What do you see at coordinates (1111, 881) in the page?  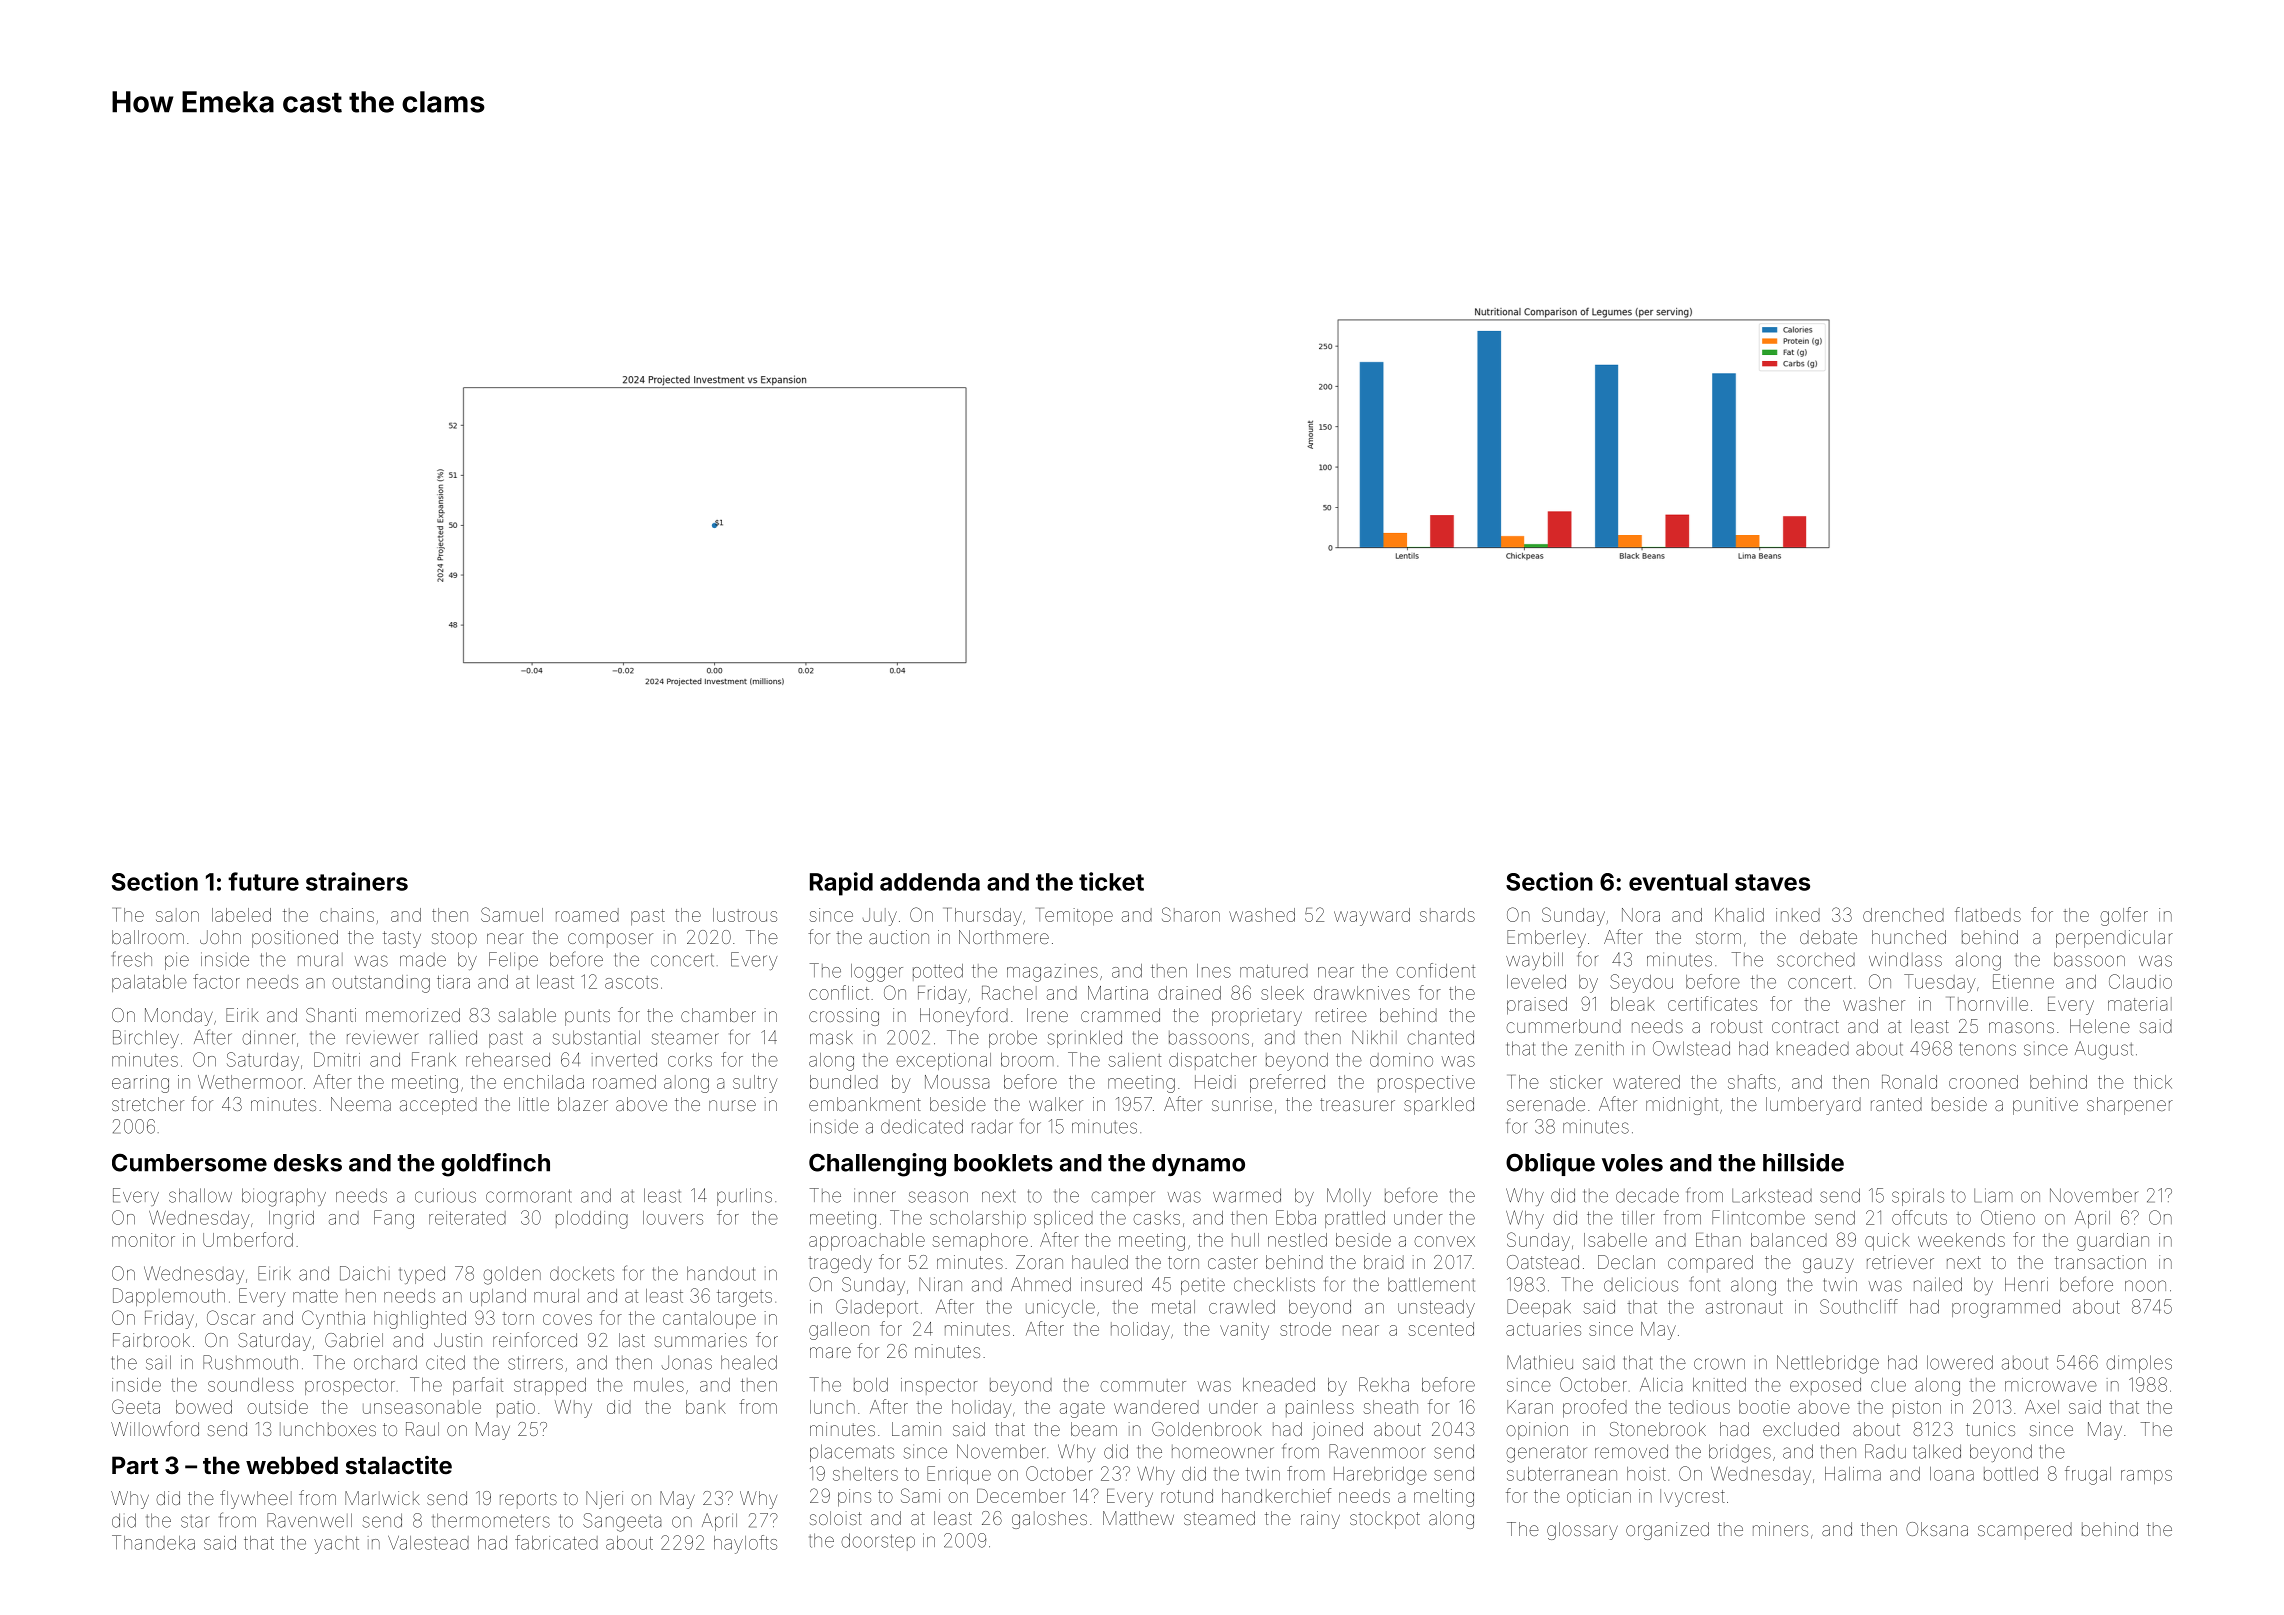 I see `ticket` at bounding box center [1111, 881].
